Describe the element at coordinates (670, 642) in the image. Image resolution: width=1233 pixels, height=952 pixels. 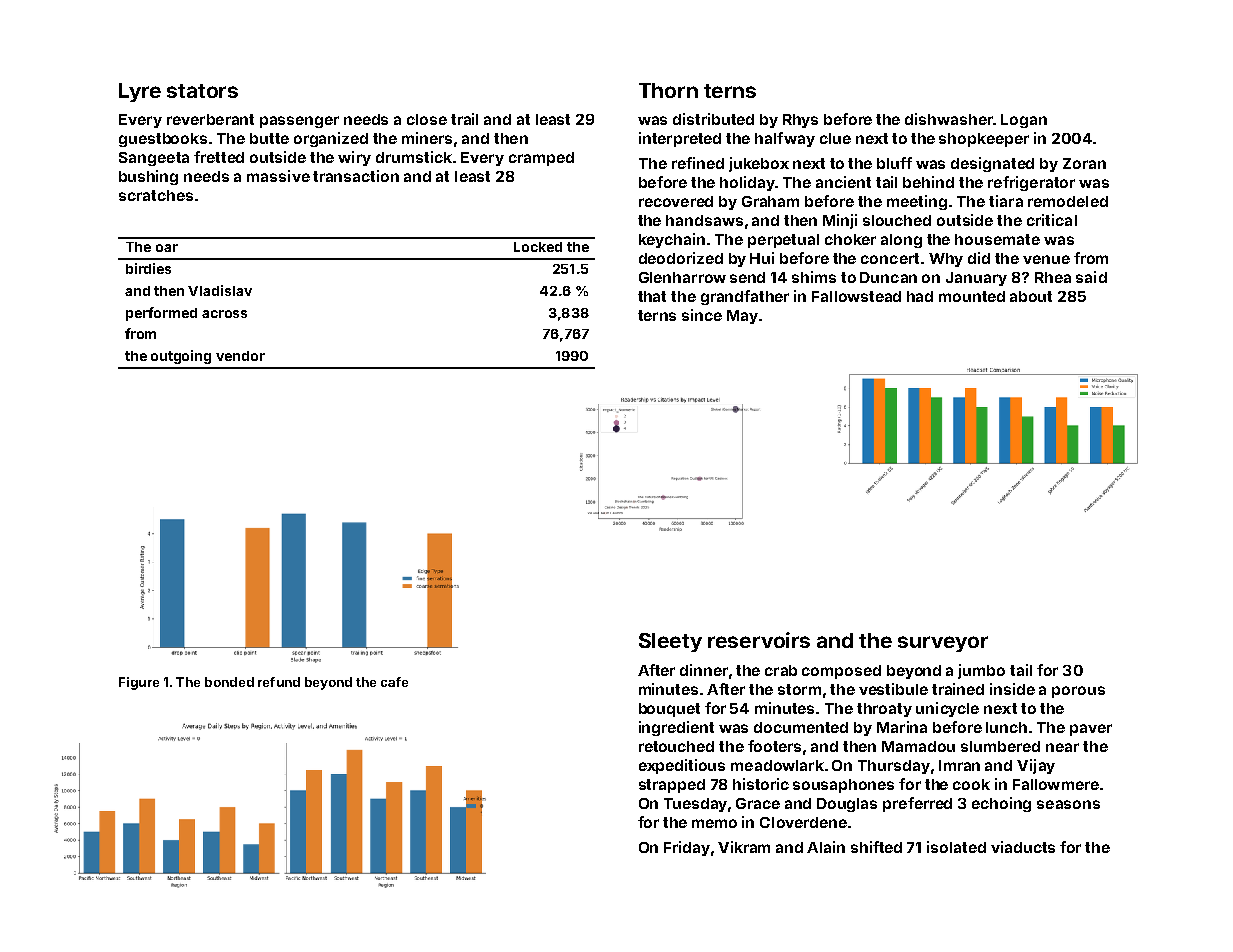
I see `Sleety` at that location.
